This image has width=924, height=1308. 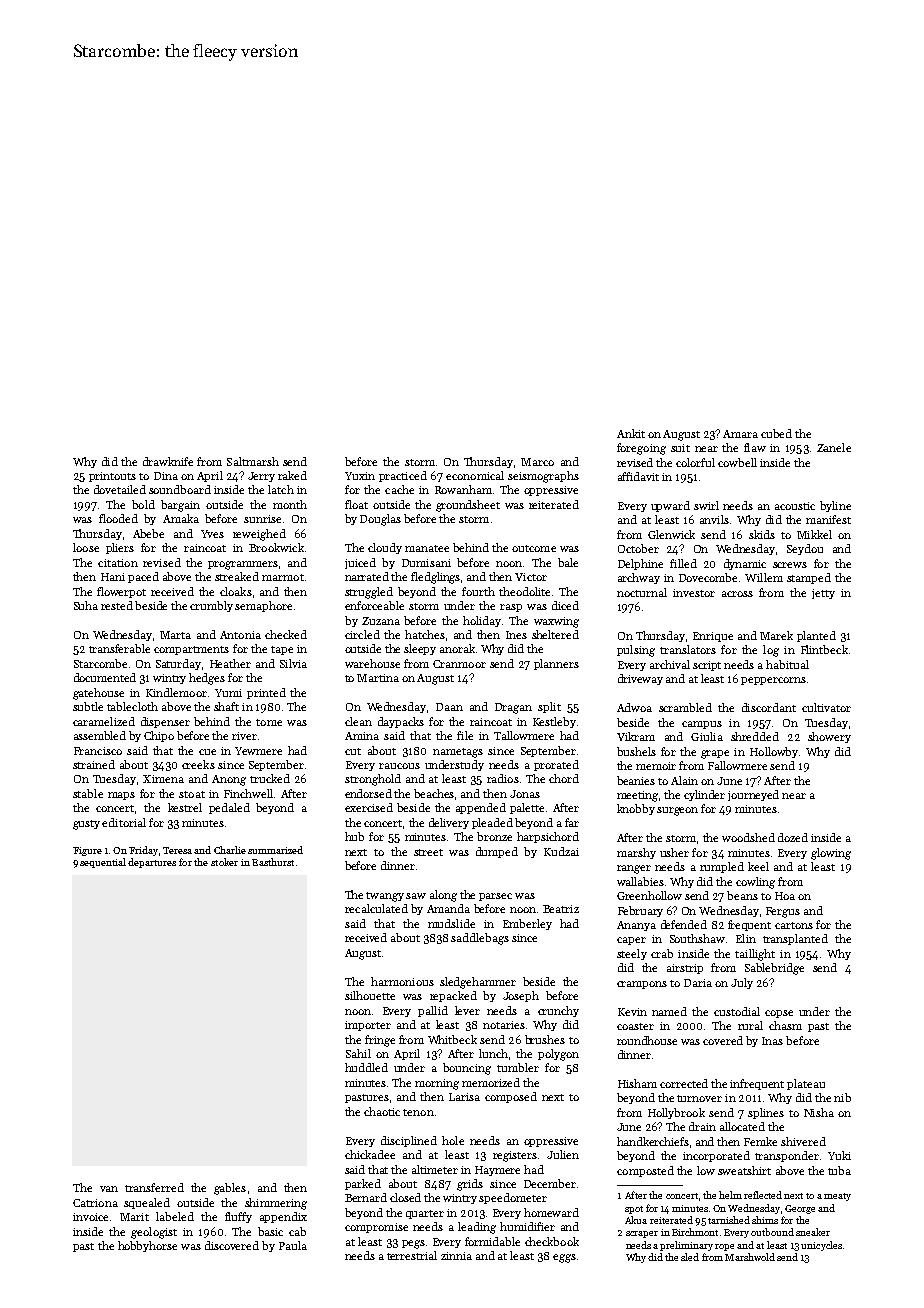 What do you see at coordinates (109, 1189) in the image?
I see `van` at bounding box center [109, 1189].
